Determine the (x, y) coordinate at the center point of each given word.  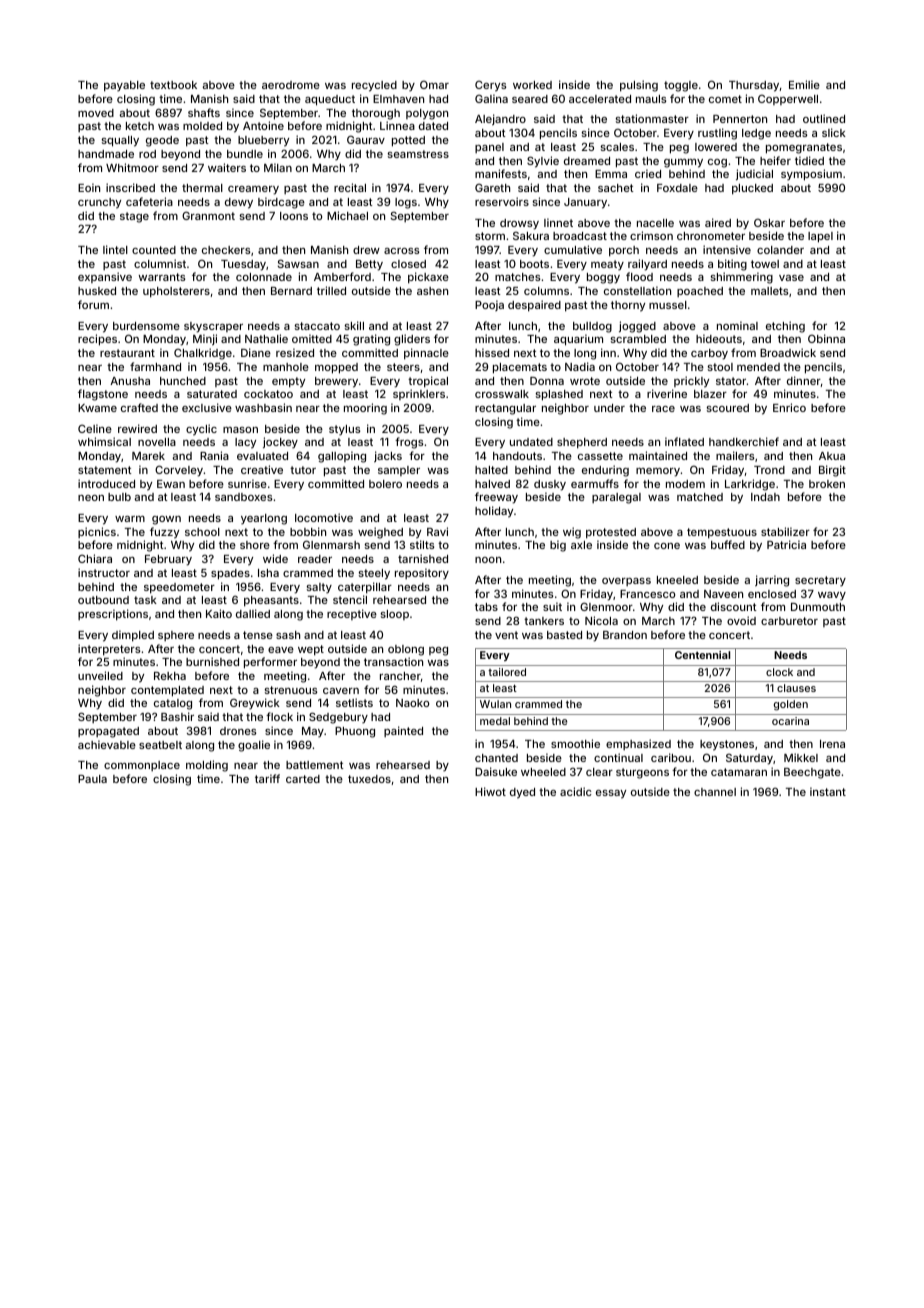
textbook (173, 85)
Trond (769, 470)
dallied (253, 613)
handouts (517, 456)
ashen (432, 291)
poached (700, 292)
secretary (820, 581)
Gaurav (366, 139)
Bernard (291, 291)
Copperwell (788, 99)
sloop (394, 615)
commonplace (142, 766)
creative (262, 469)
